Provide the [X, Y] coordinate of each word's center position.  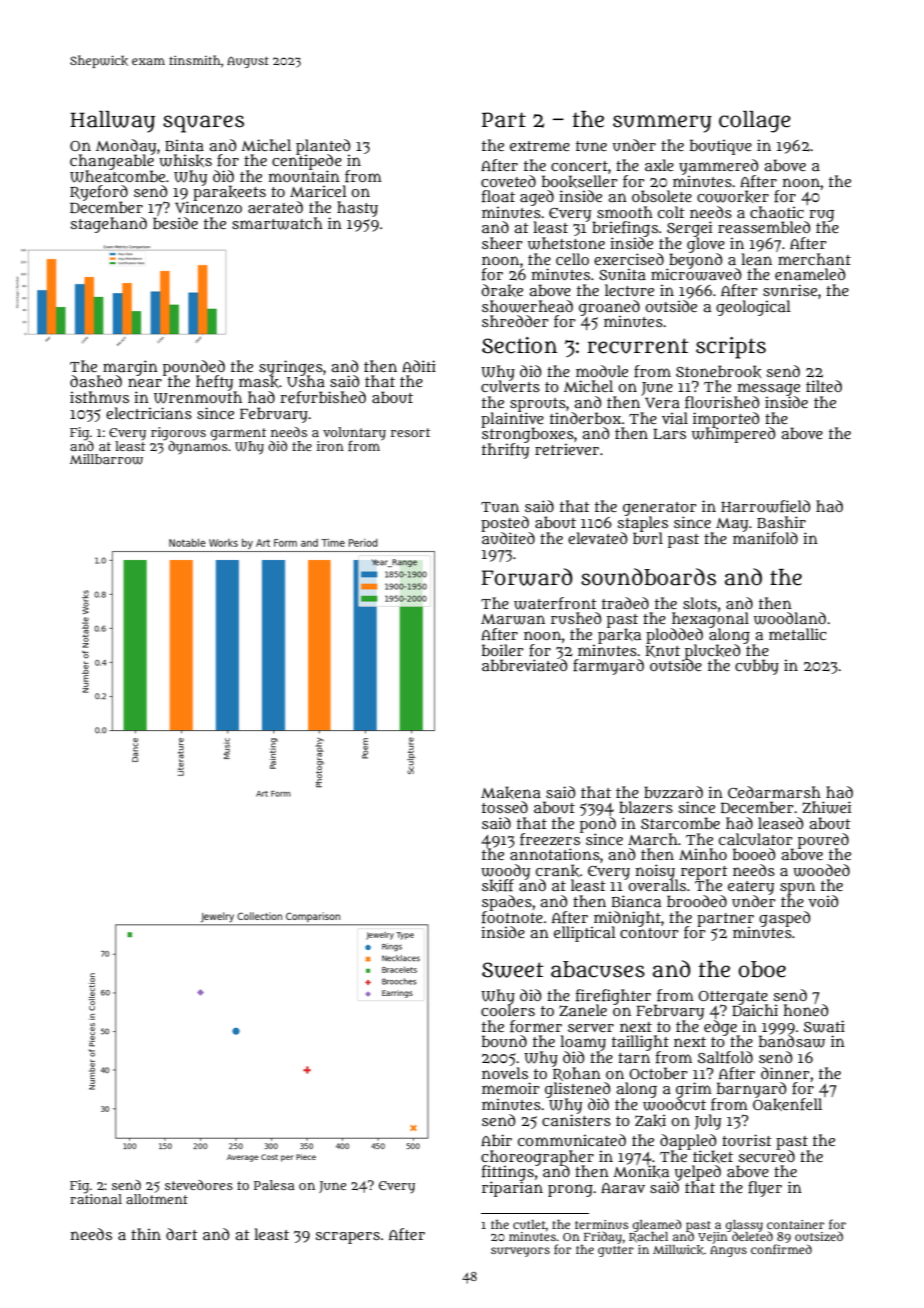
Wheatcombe [117, 176]
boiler [503, 650]
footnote [512, 917]
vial [675, 418]
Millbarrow [106, 459]
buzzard [673, 792]
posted [505, 524]
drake [502, 290]
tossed [505, 807]
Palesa [274, 1185]
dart [182, 1234]
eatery [751, 888]
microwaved [696, 274]
